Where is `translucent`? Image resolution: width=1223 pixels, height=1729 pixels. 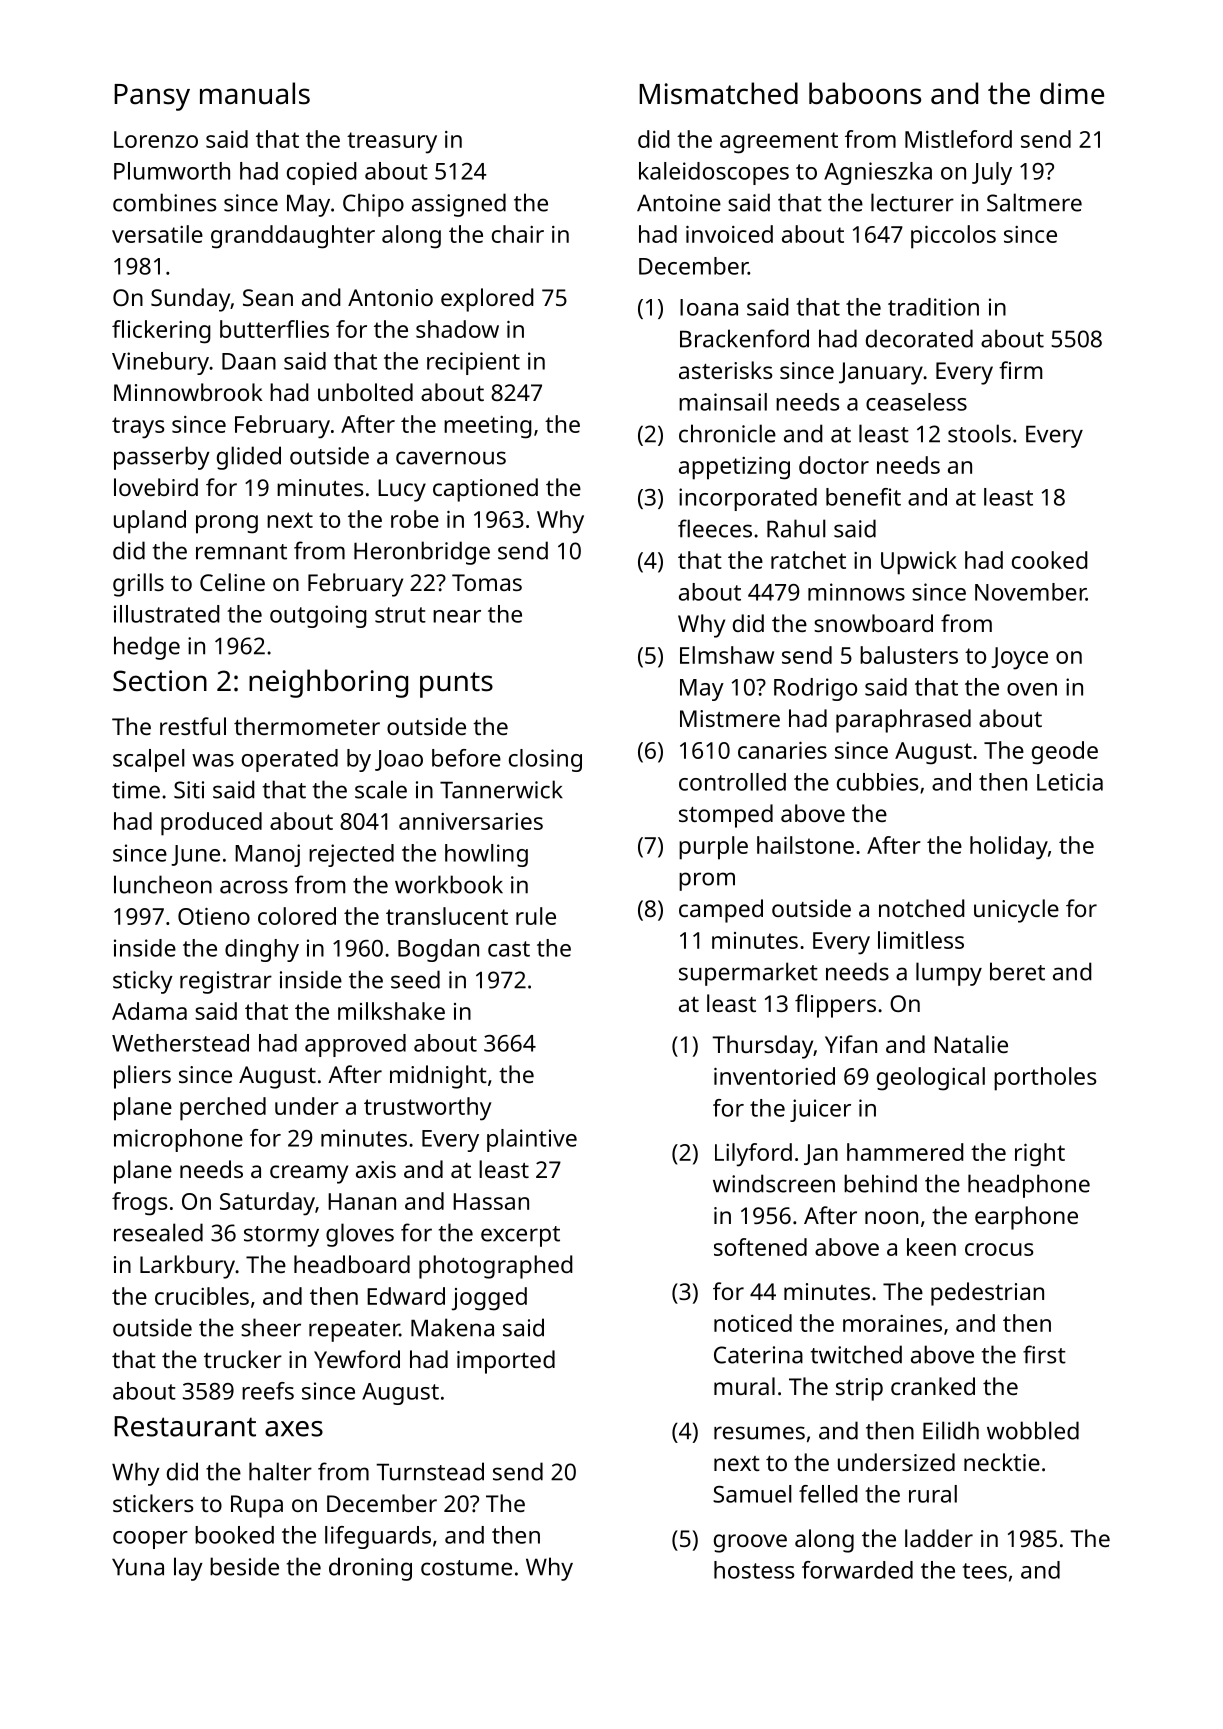
translucent is located at coordinates (447, 916).
